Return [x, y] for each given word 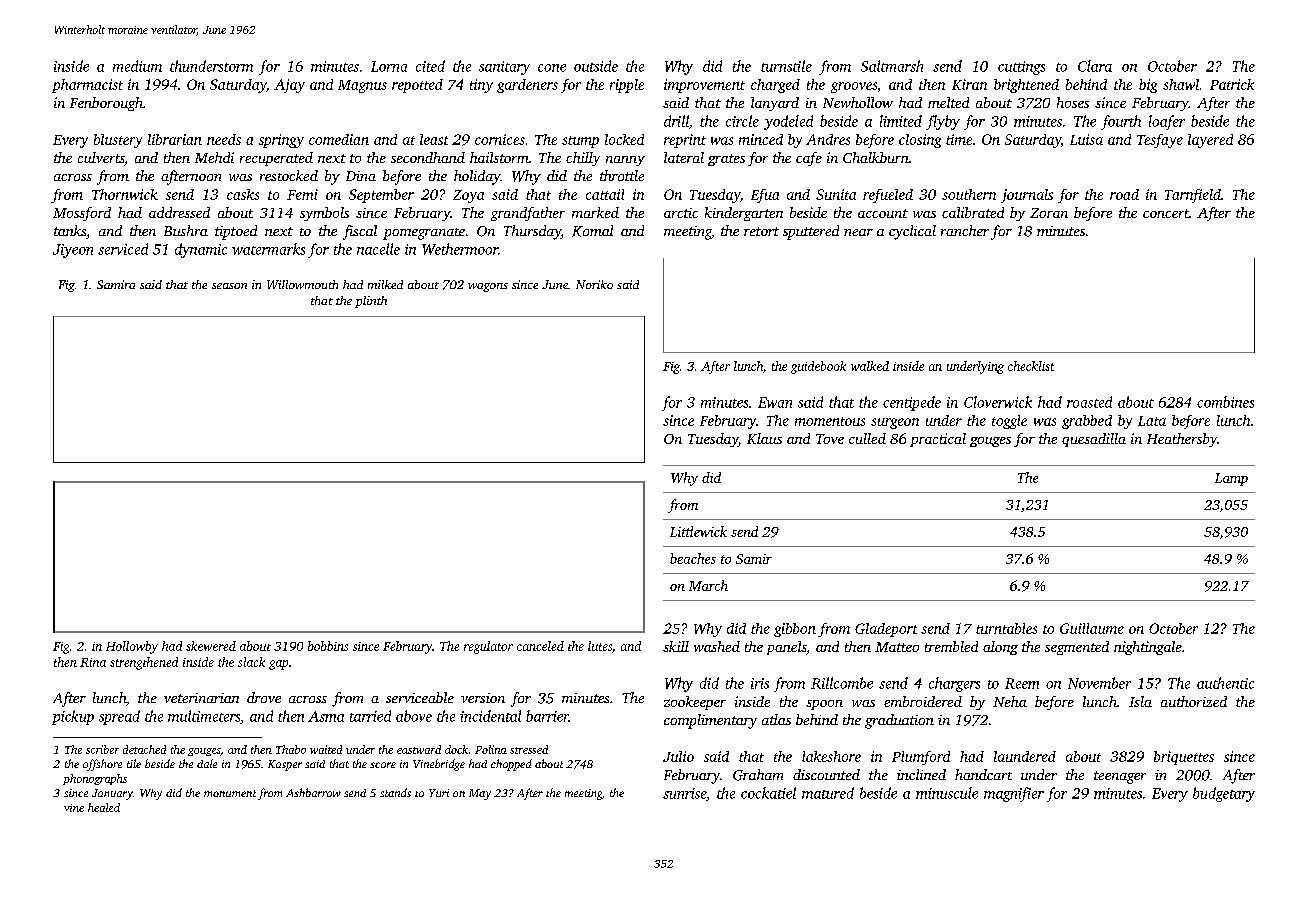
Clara [1095, 66]
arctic [681, 213]
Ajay [289, 86]
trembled [951, 646]
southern [969, 194]
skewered [211, 646]
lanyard [775, 104]
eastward [419, 749]
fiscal [360, 232]
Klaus [764, 438]
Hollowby [132, 647]
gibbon [795, 630]
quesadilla [1094, 440]
